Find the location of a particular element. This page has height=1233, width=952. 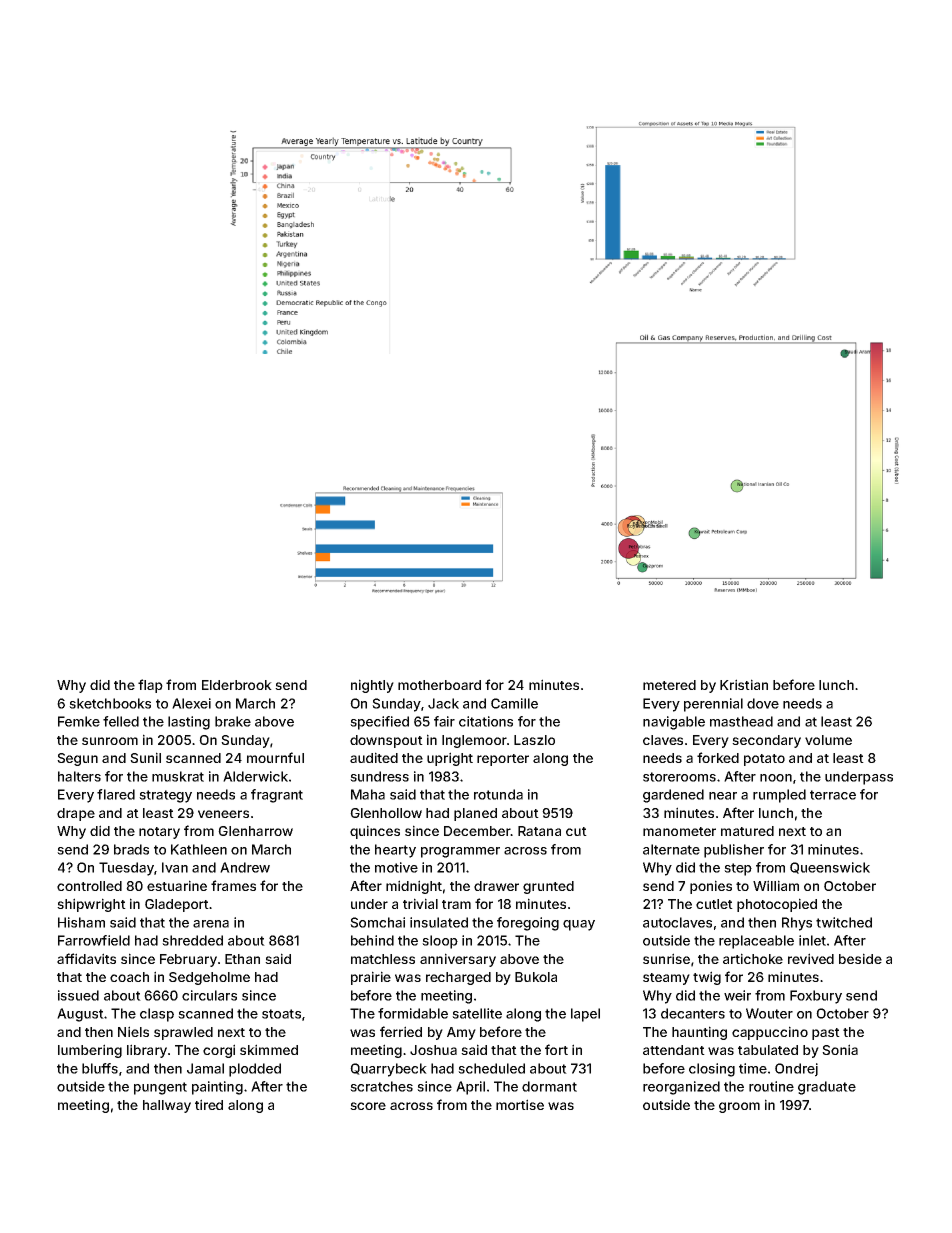

coach is located at coordinates (129, 977).
